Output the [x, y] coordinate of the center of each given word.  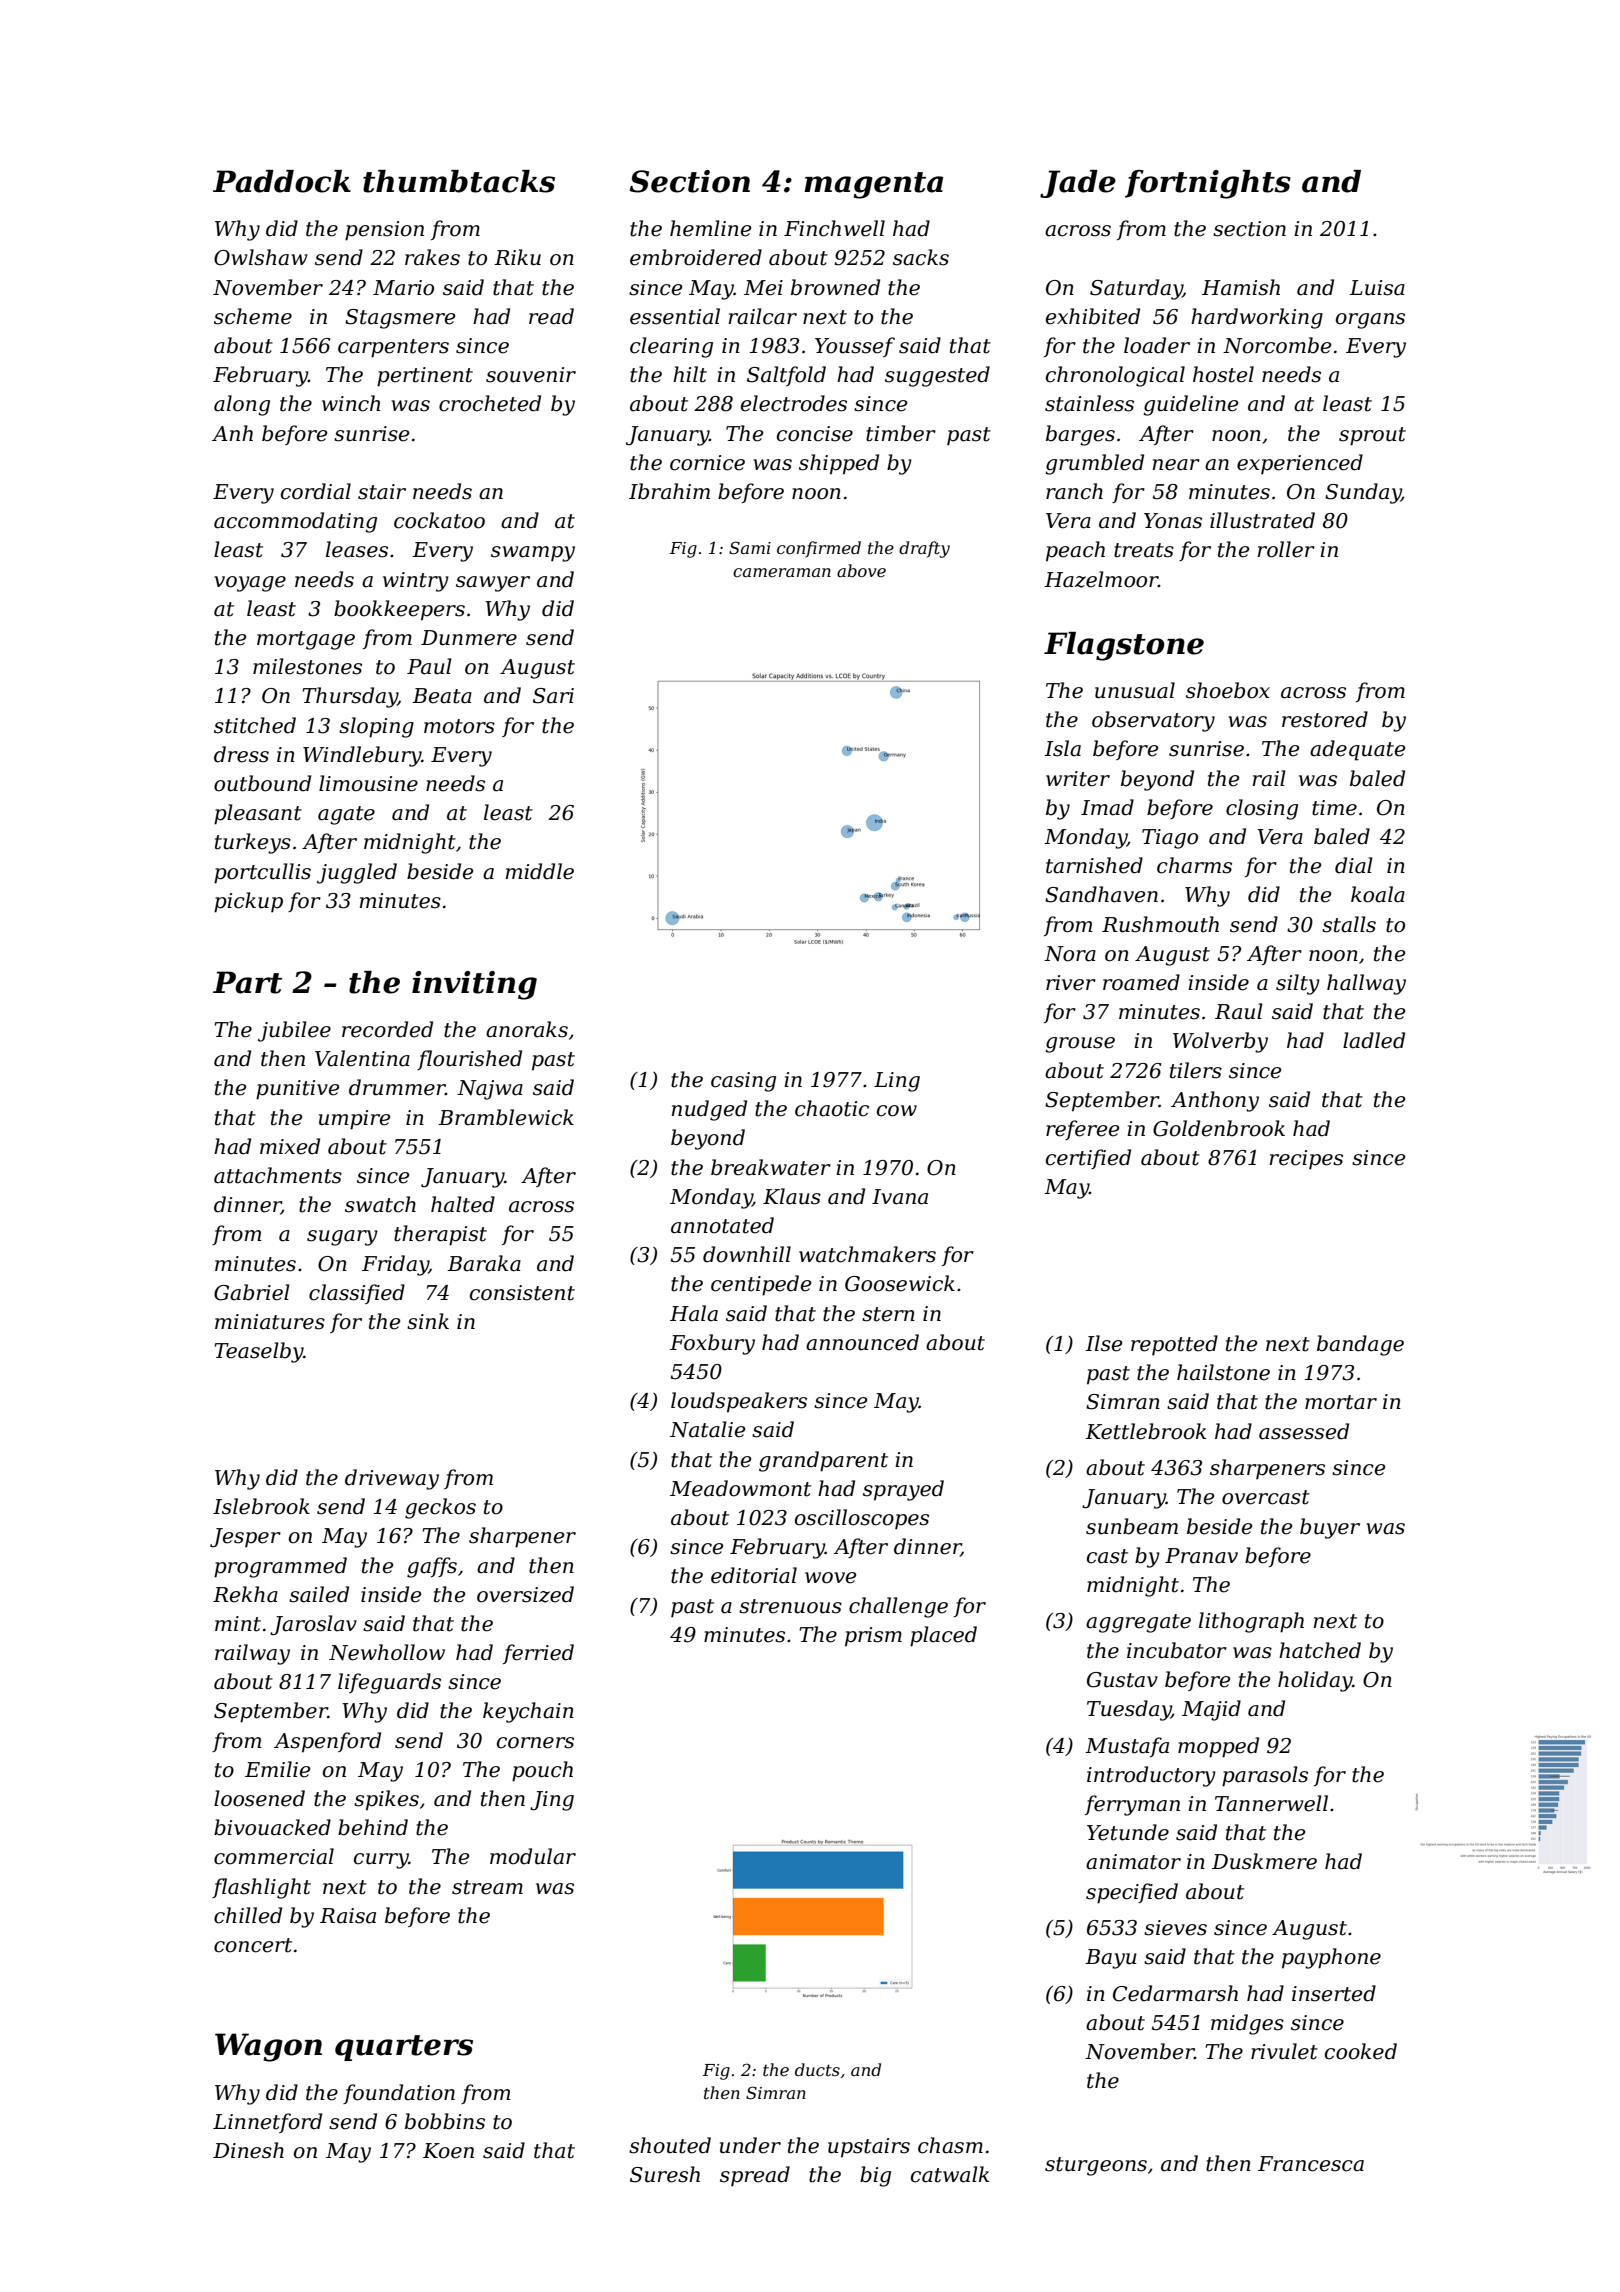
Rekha [245, 1594]
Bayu [1111, 1959]
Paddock [282, 181]
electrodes [794, 403]
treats [1144, 550]
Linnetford [267, 2123]
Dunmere [469, 638]
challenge [898, 1607]
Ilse [1103, 1343]
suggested [937, 376]
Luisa [1377, 288]
